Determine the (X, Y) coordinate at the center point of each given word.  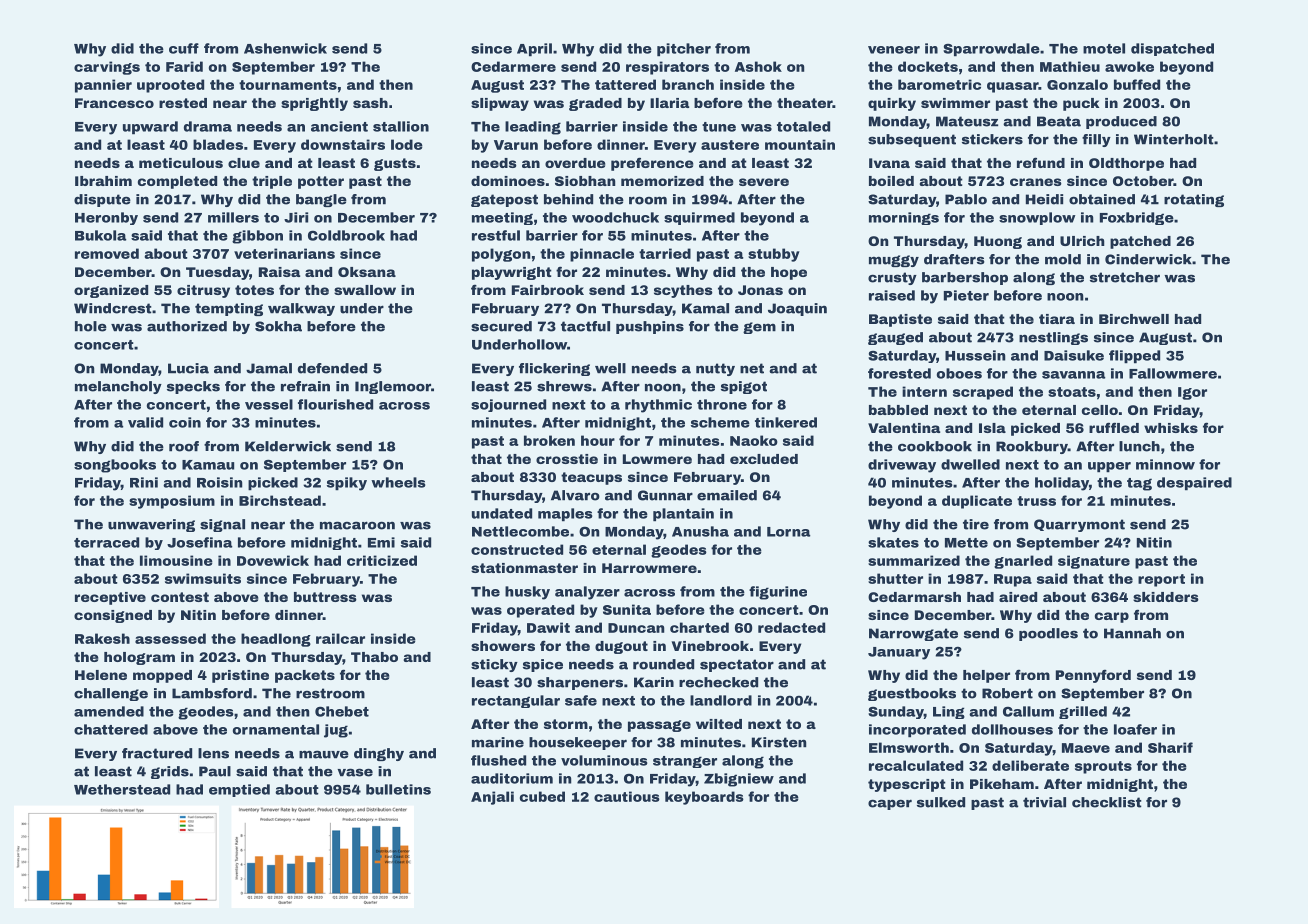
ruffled (1114, 427)
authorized (187, 326)
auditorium (512, 778)
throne (722, 404)
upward (150, 128)
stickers (992, 139)
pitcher (684, 50)
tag (1139, 484)
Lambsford (212, 693)
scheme (720, 422)
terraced (106, 542)
